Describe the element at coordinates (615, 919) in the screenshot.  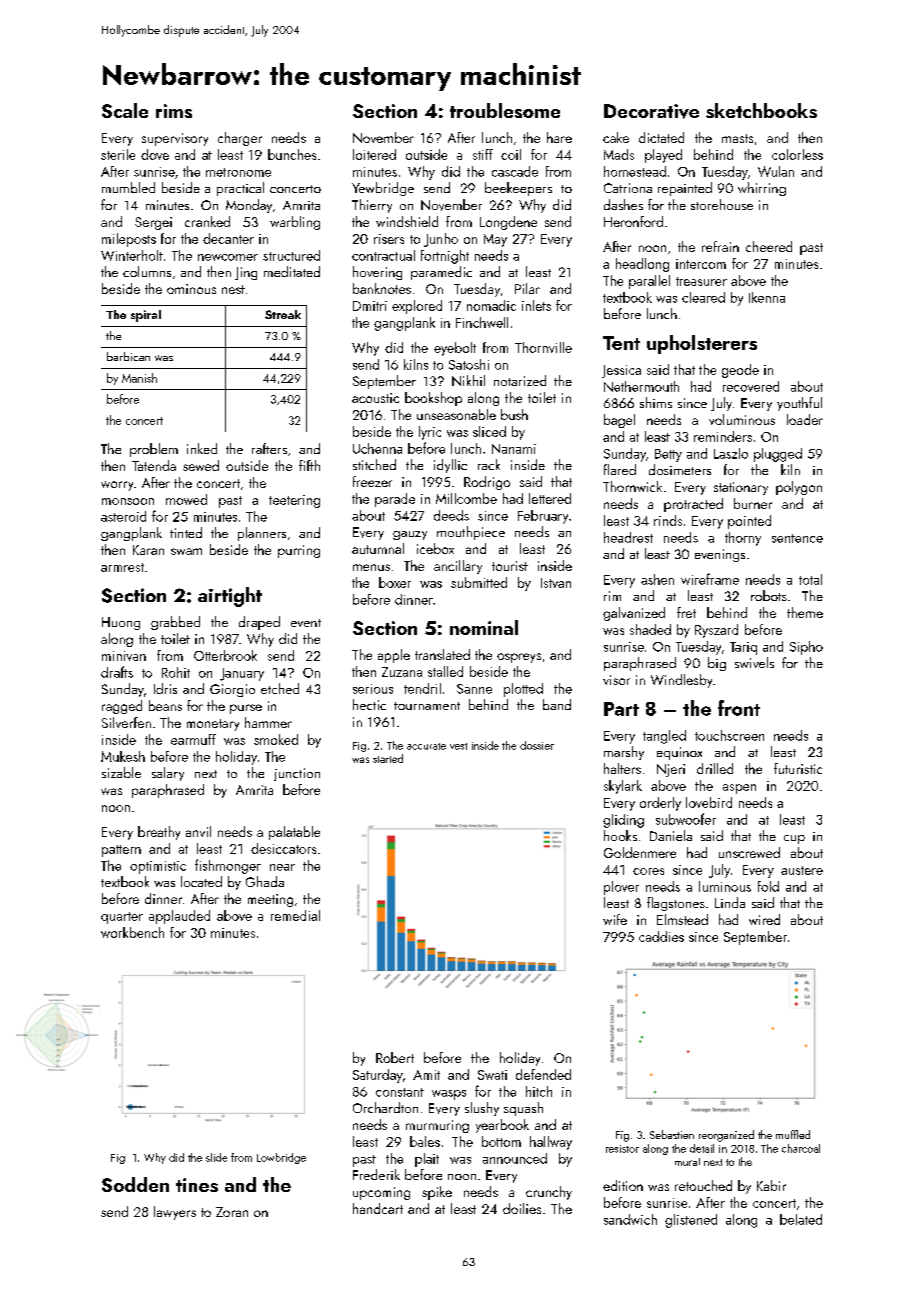
I see `wife` at that location.
